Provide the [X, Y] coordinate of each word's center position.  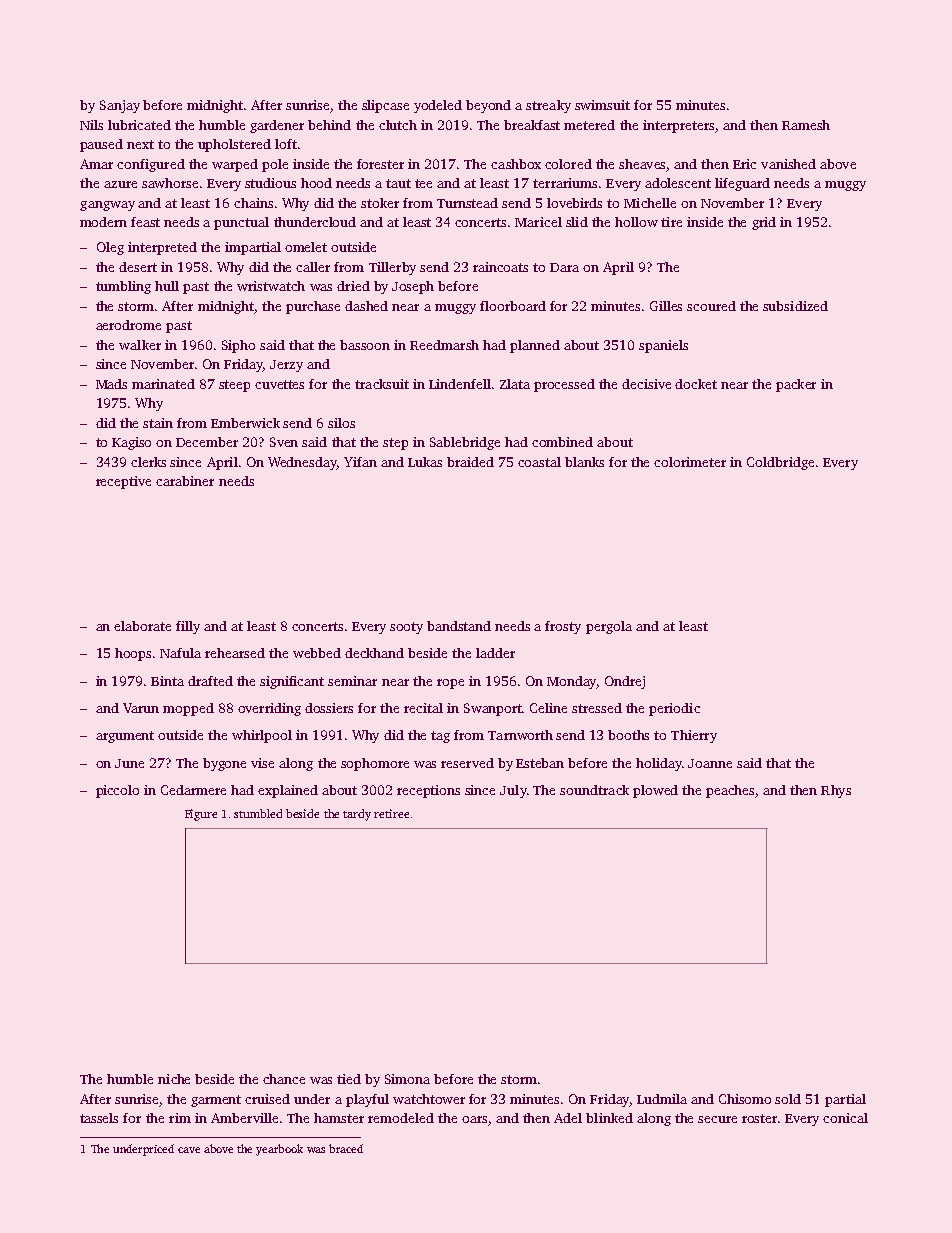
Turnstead [467, 203]
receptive [123, 482]
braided [470, 462]
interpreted [162, 248]
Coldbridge [780, 463]
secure [717, 1119]
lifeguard [742, 184]
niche [174, 1079]
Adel [568, 1118]
